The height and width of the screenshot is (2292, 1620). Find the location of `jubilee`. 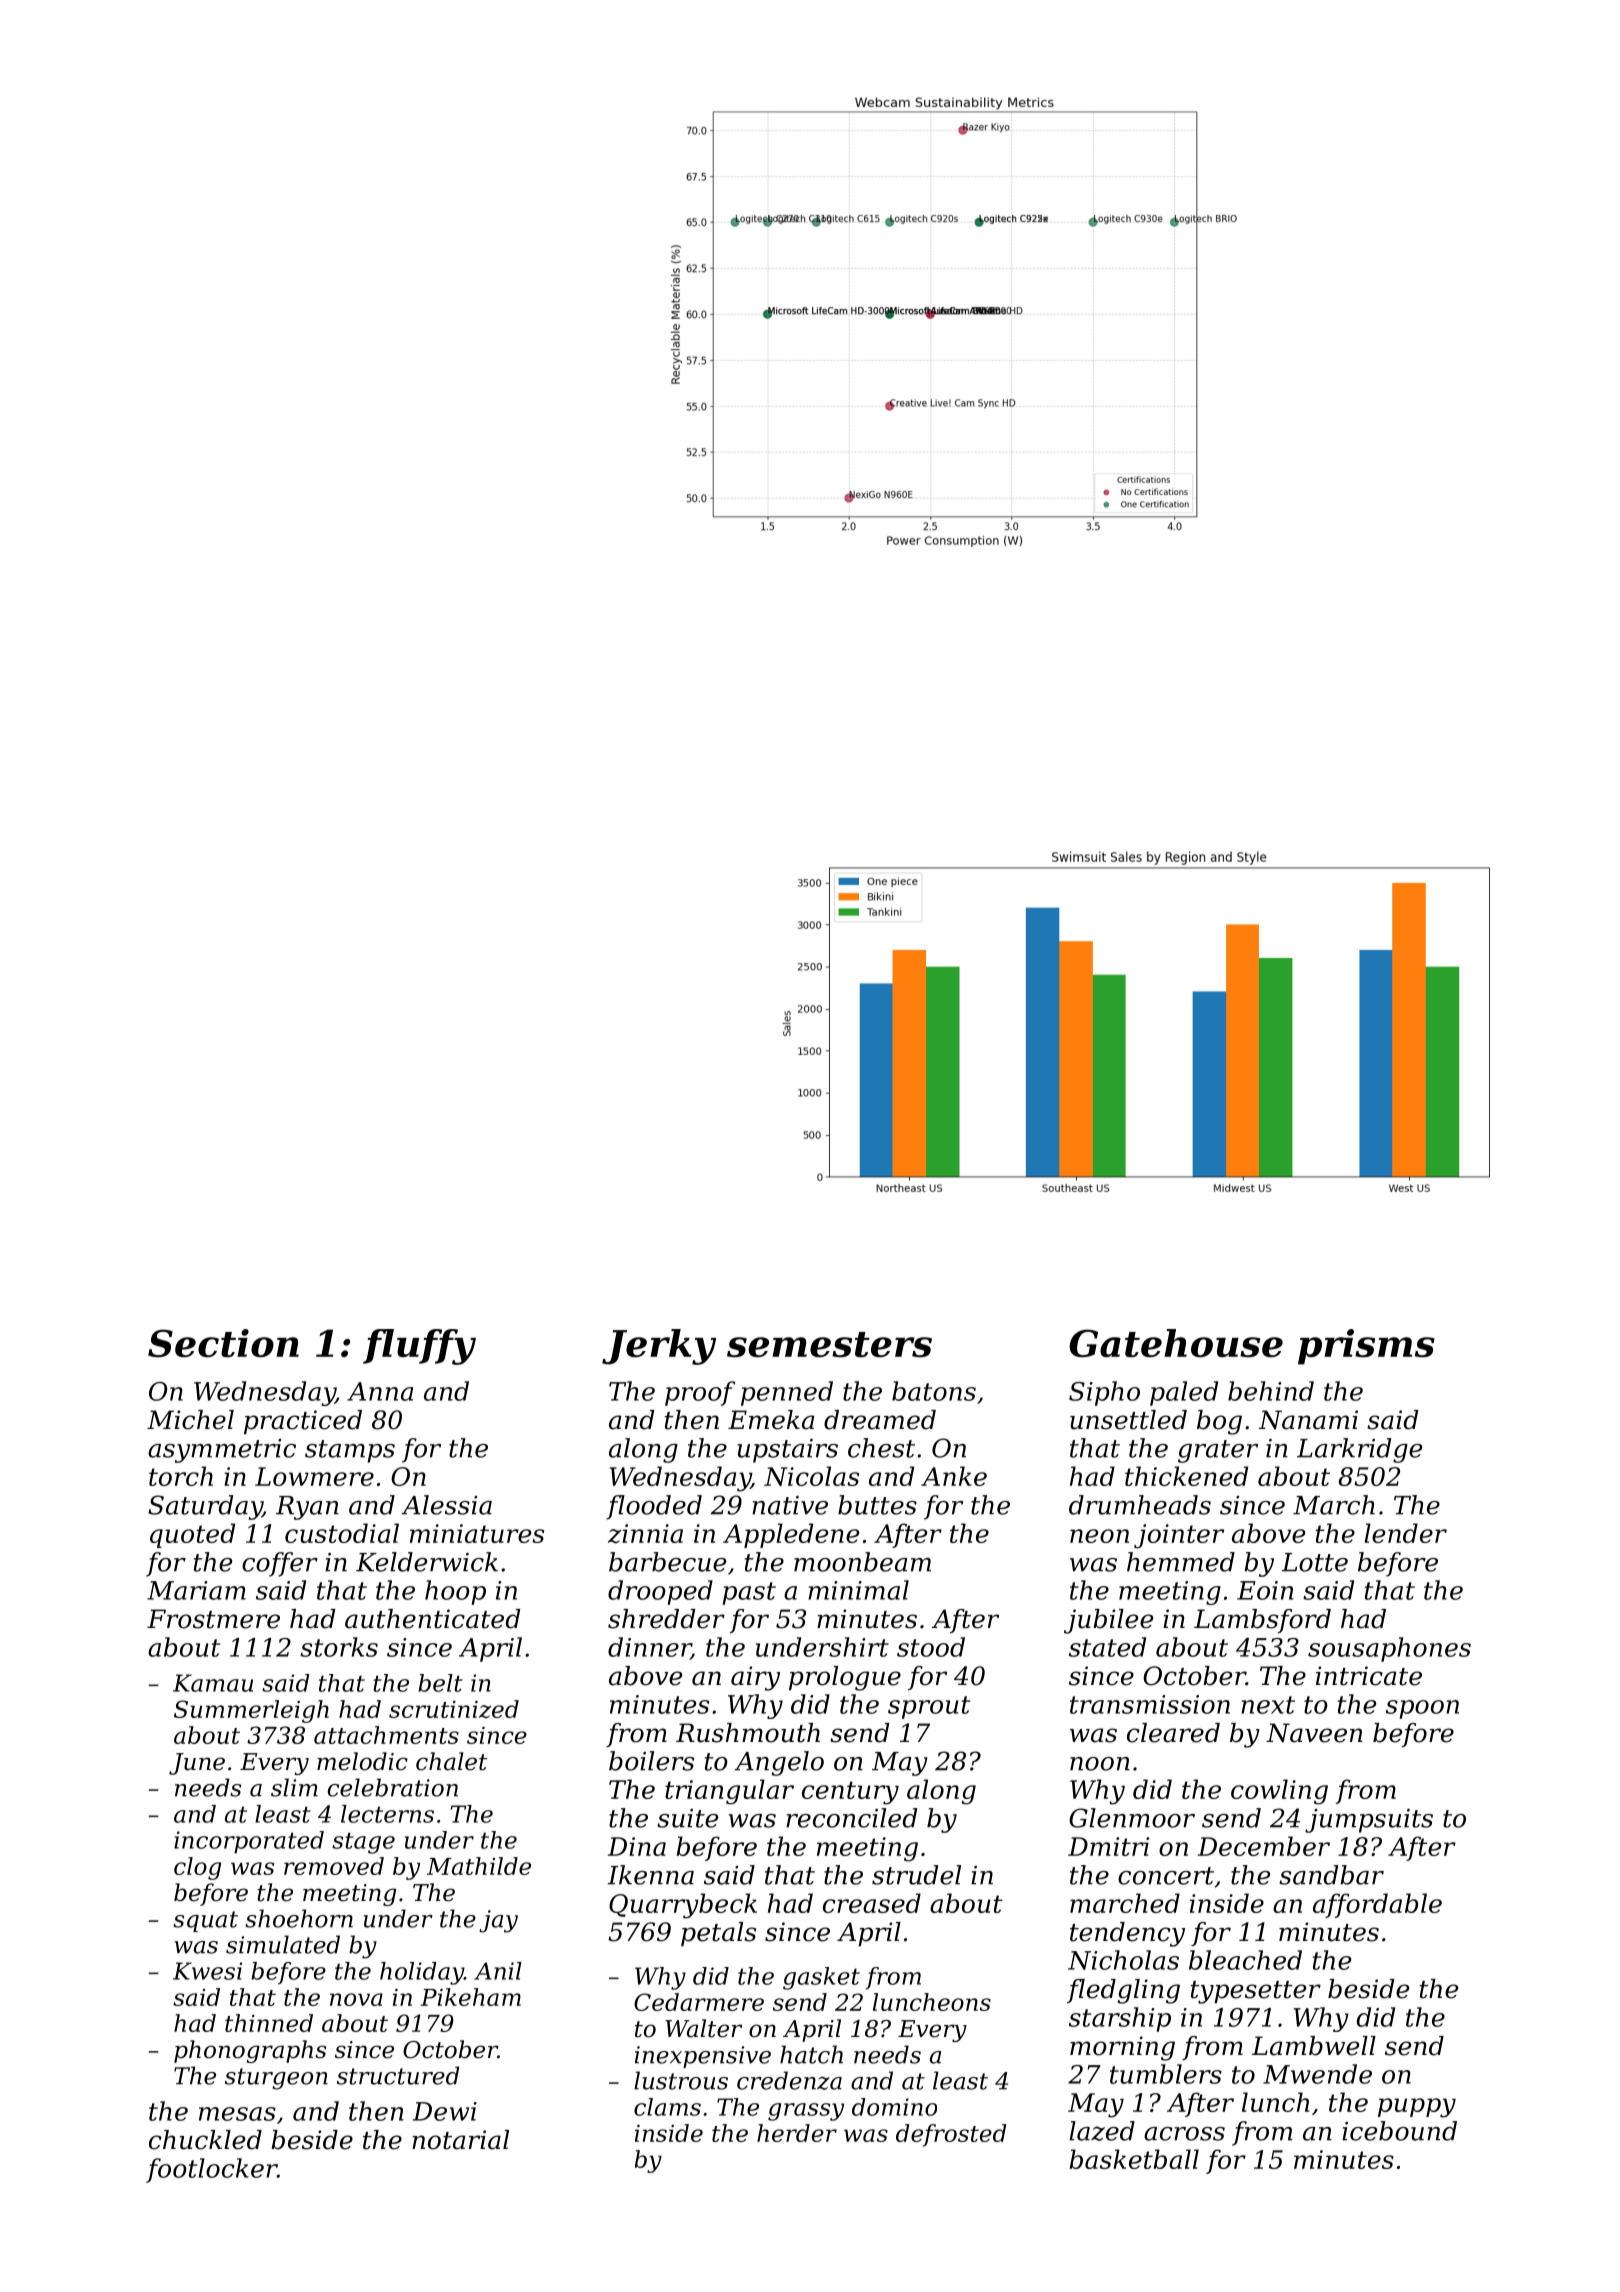

jubilee is located at coordinates (1108, 1621).
